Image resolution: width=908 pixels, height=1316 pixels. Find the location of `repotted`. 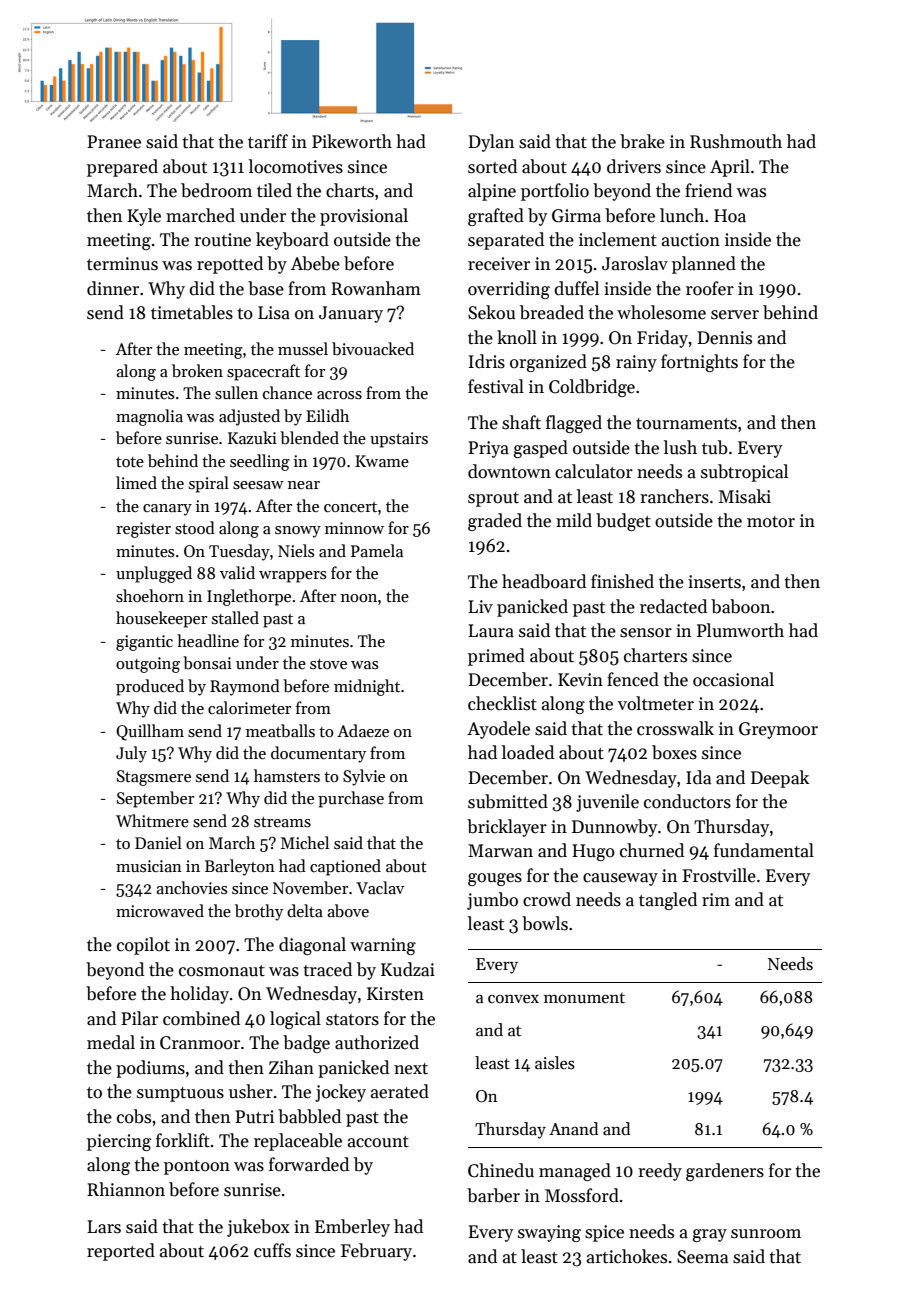

repotted is located at coordinates (230, 265).
